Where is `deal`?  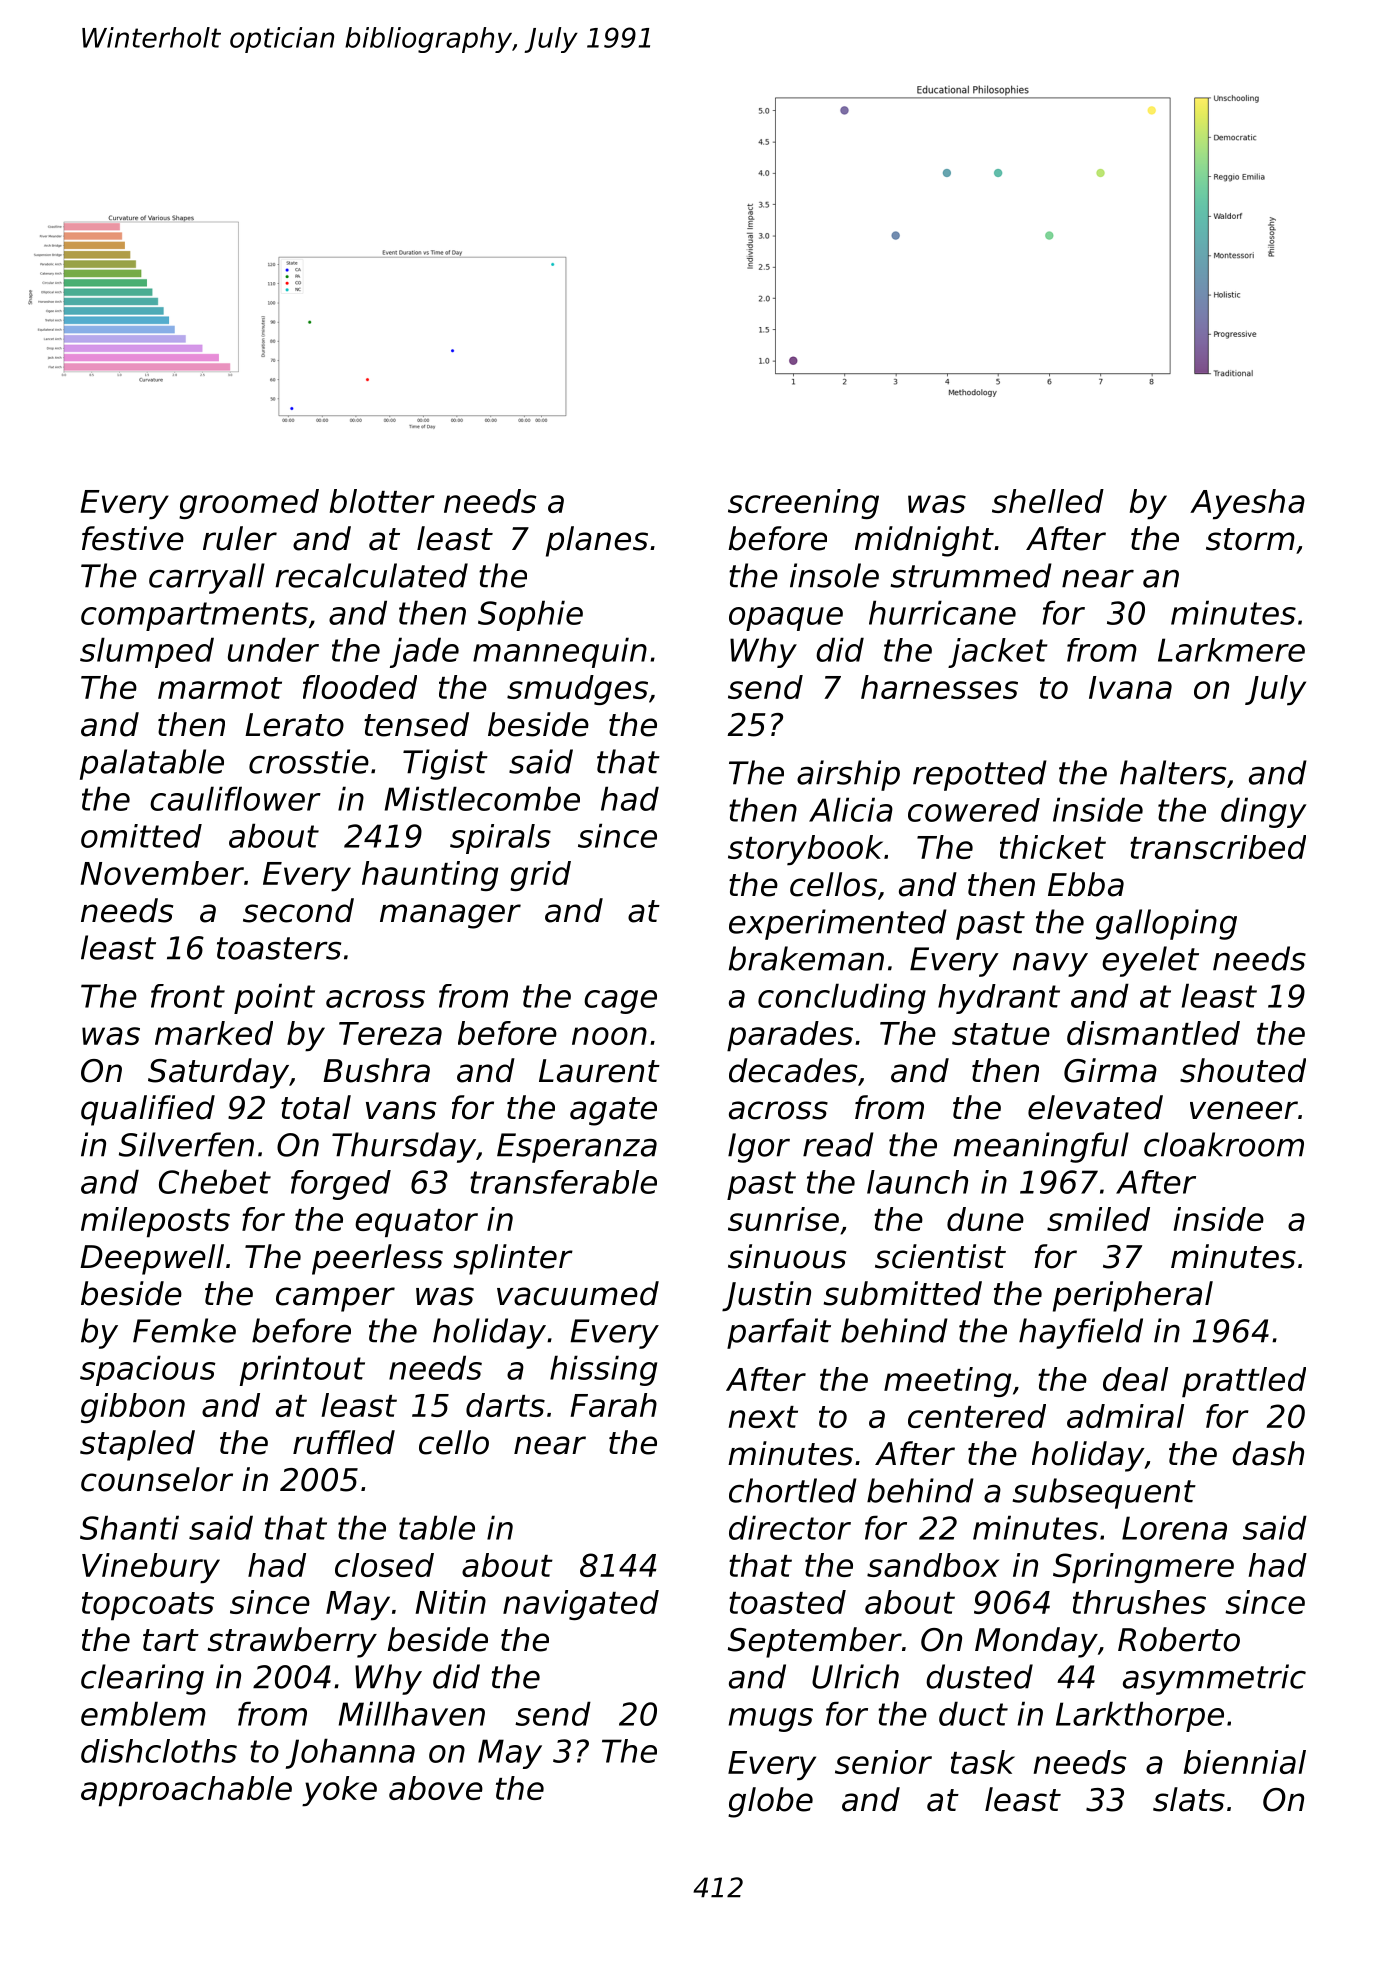
deal is located at coordinates (1135, 1379).
